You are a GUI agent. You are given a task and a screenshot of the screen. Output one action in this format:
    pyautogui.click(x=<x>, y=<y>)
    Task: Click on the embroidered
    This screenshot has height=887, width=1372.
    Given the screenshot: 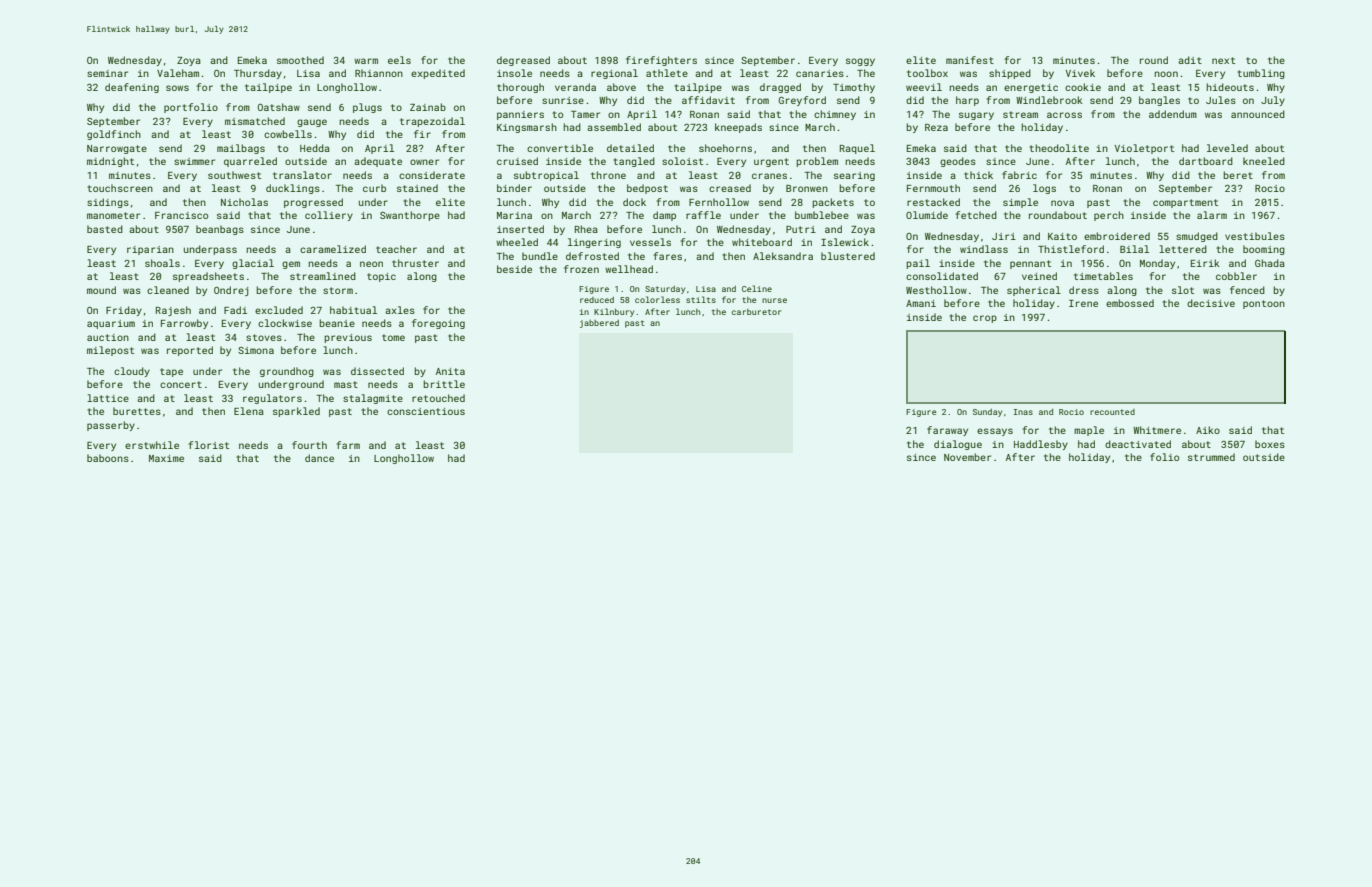 What is the action you would take?
    pyautogui.click(x=1117, y=236)
